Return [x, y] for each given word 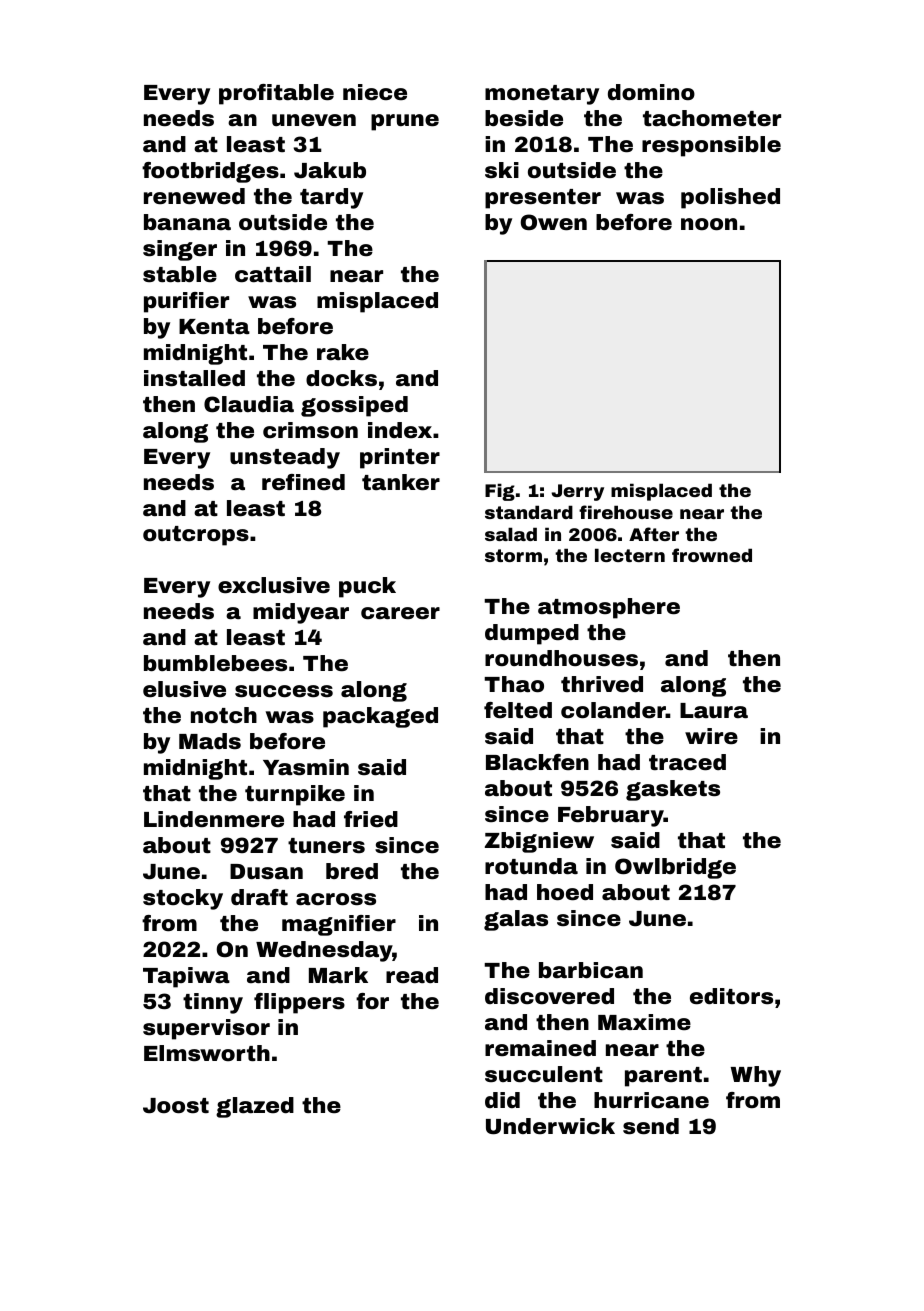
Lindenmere [214, 819]
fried [371, 819]
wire [711, 736]
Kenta [214, 327]
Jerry [577, 492]
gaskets [673, 790]
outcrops [196, 536]
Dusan [266, 872]
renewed [194, 196]
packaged [380, 717]
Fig [500, 492]
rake [343, 352]
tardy [331, 198]
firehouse [626, 512]
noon [709, 224]
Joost [176, 1106]
